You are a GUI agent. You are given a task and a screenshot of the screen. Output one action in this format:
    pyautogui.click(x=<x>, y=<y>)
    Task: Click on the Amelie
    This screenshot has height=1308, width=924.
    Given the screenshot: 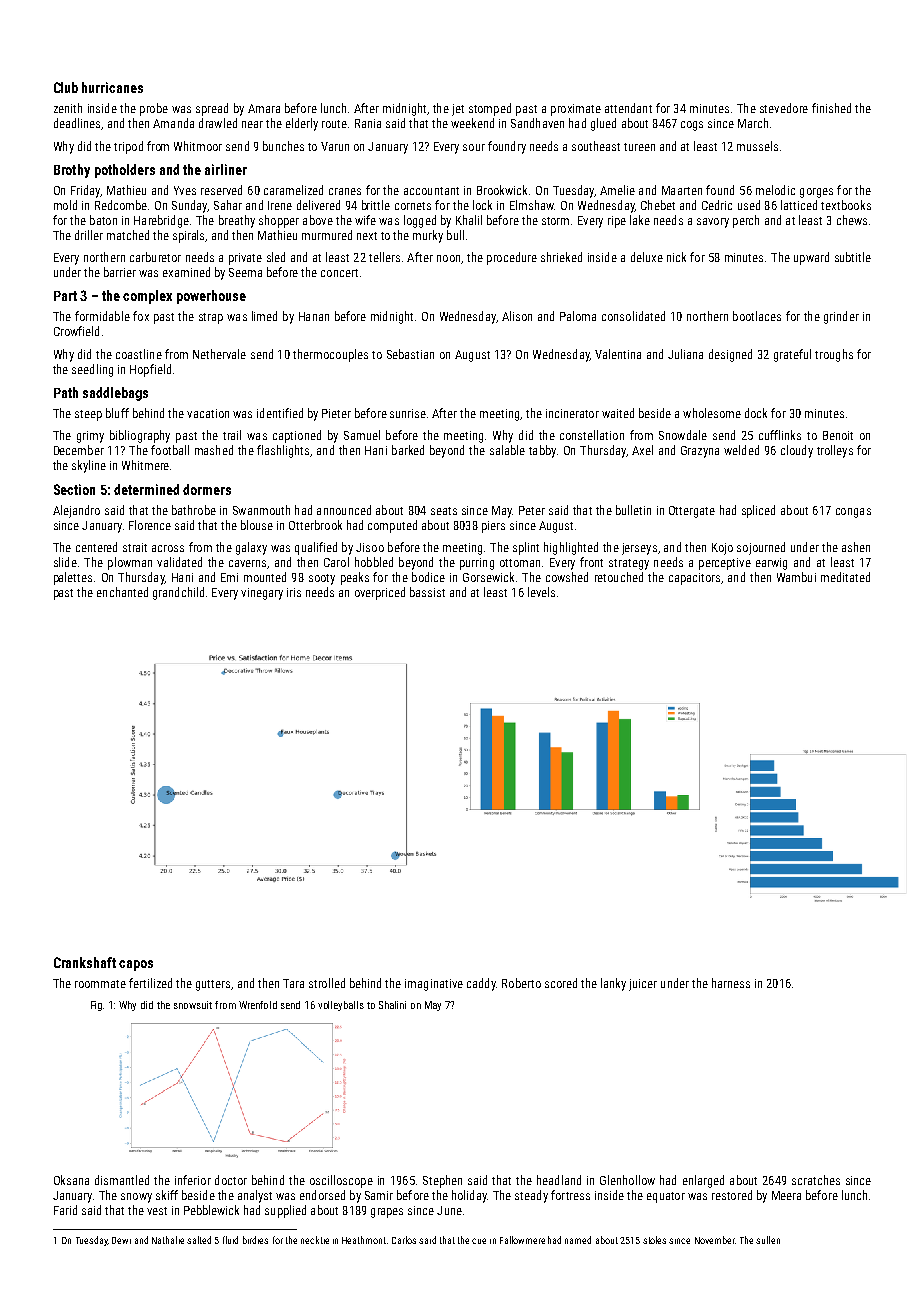 What is the action you would take?
    pyautogui.click(x=617, y=190)
